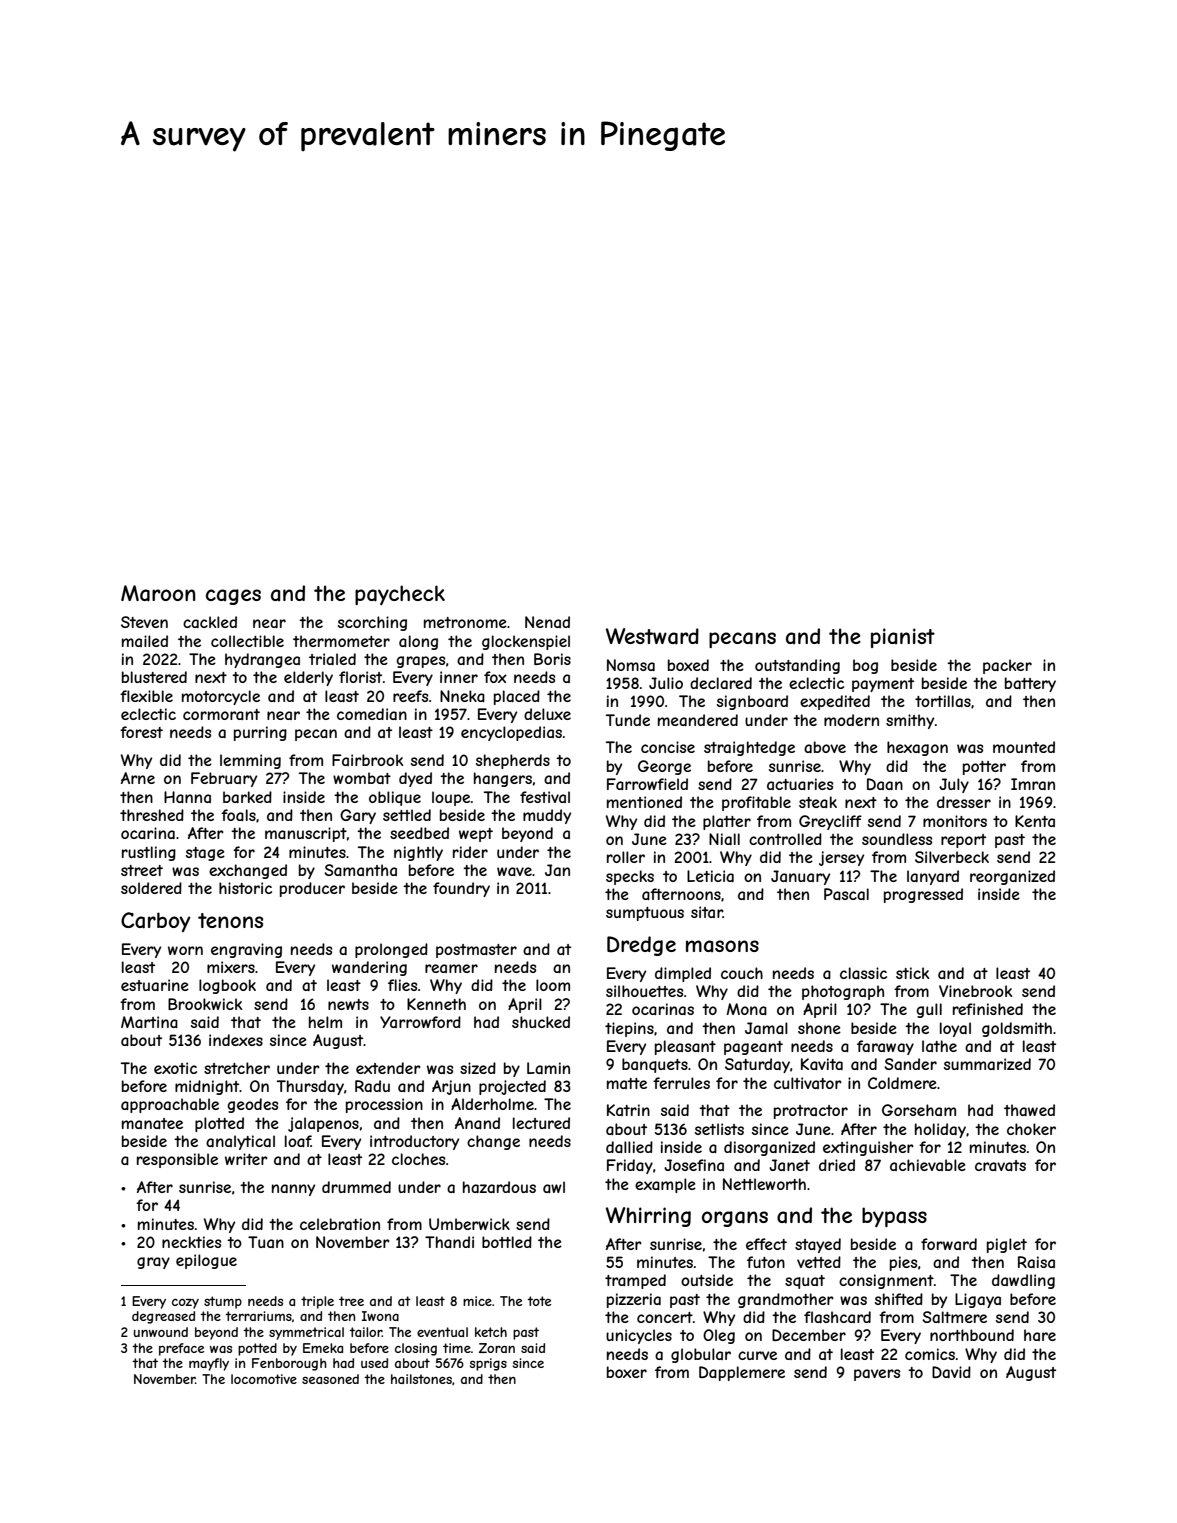 The image size is (1177, 1523). What do you see at coordinates (264, 1379) in the screenshot?
I see `locomotive` at bounding box center [264, 1379].
